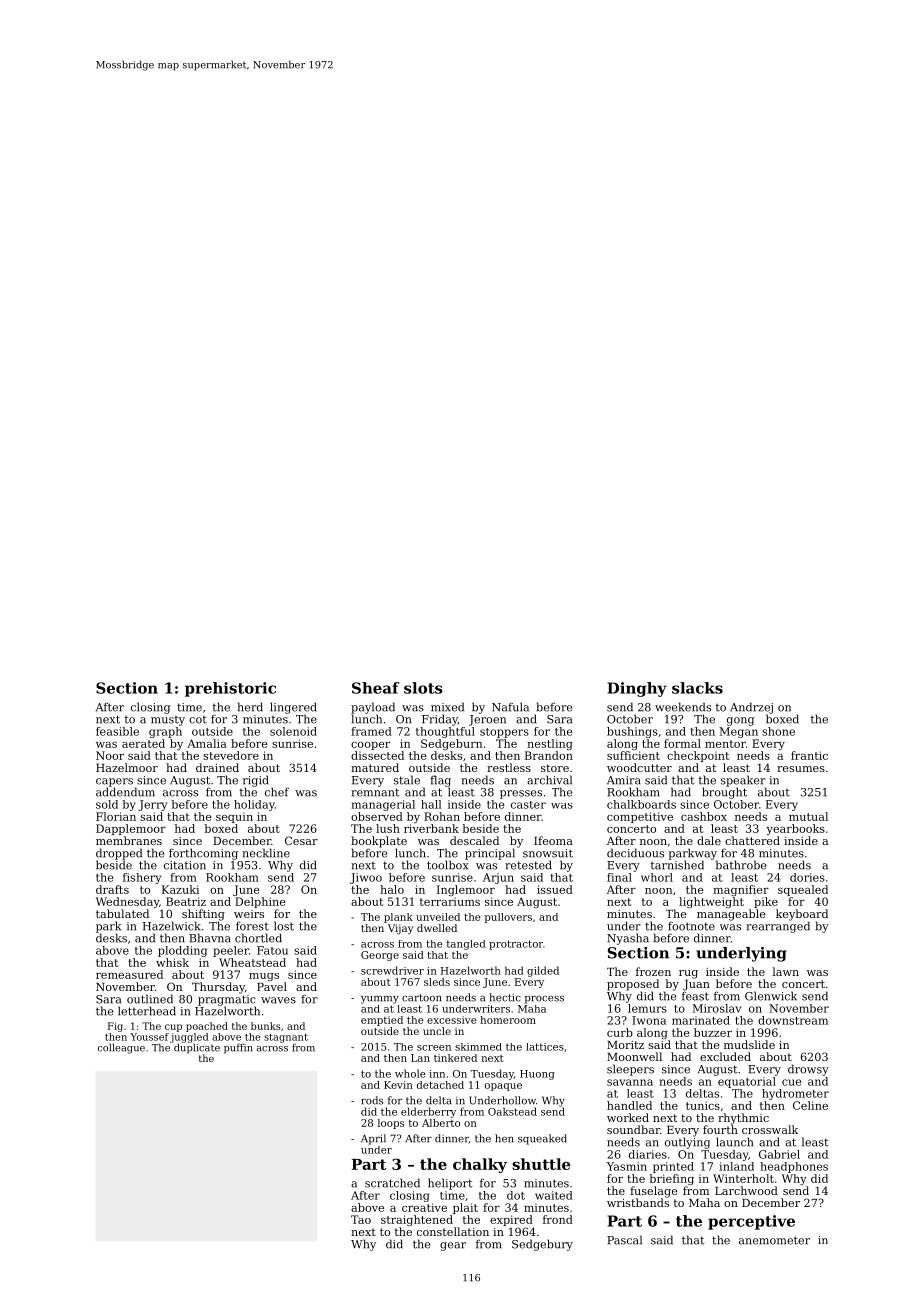  What do you see at coordinates (431, 828) in the image?
I see `riverbank` at bounding box center [431, 828].
